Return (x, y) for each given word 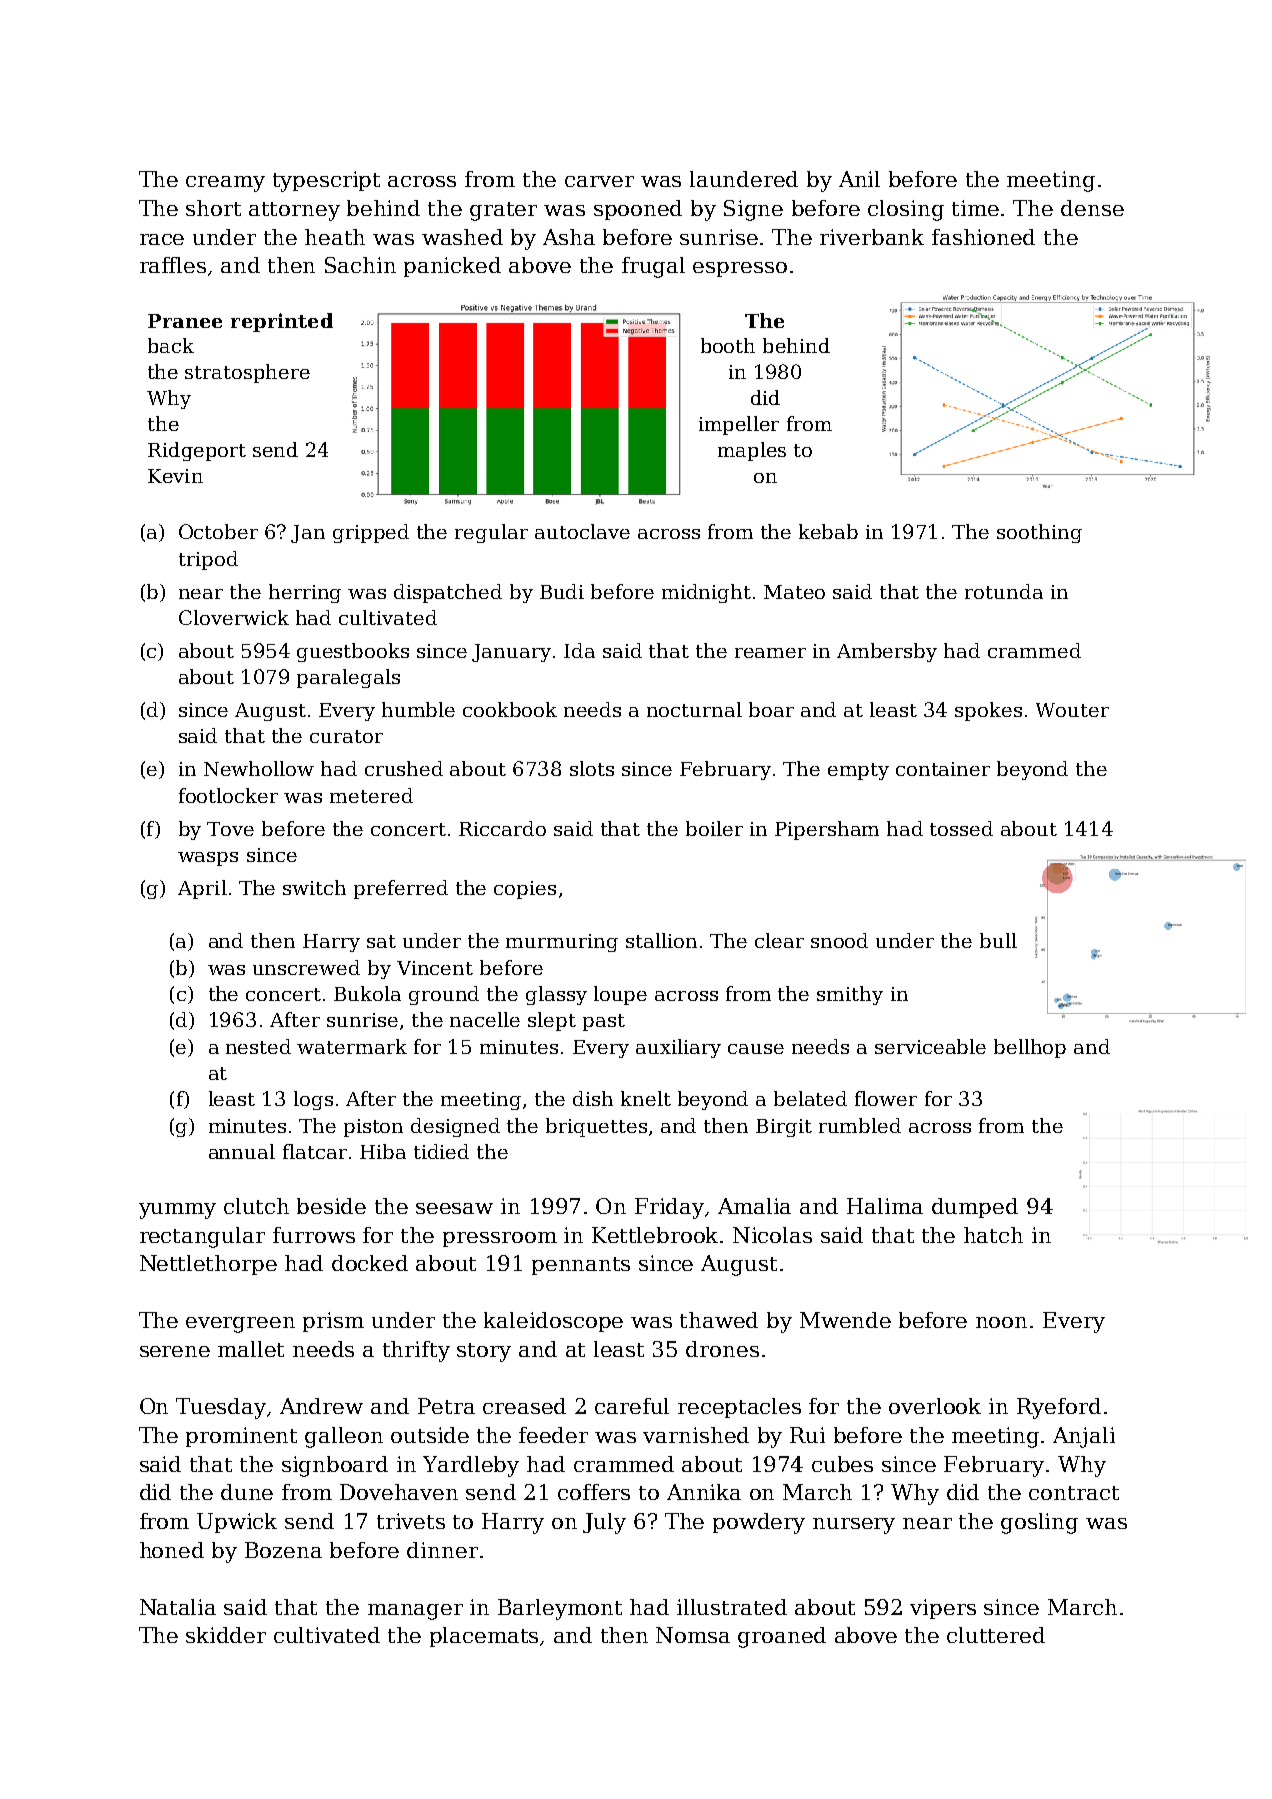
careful (632, 1406)
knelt (646, 1098)
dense (1092, 208)
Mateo (794, 592)
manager (415, 1612)
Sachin (360, 265)
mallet (251, 1349)
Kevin (175, 476)
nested (258, 1046)
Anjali (1084, 1437)
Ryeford (1059, 1408)
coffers (594, 1492)
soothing (1039, 533)
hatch (993, 1235)
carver (599, 181)
